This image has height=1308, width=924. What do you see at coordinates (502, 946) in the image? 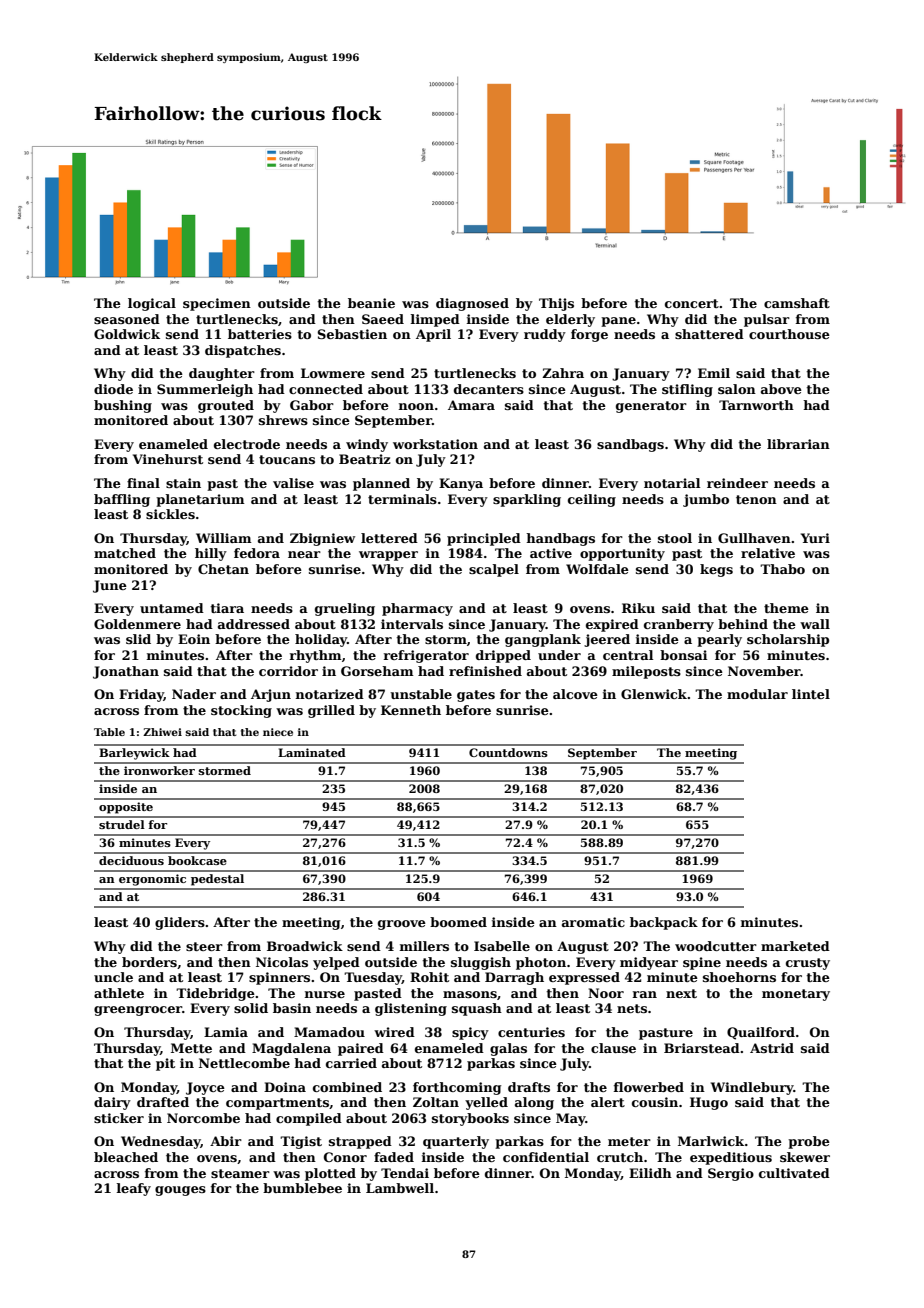
I see `Isabelle` at bounding box center [502, 946].
